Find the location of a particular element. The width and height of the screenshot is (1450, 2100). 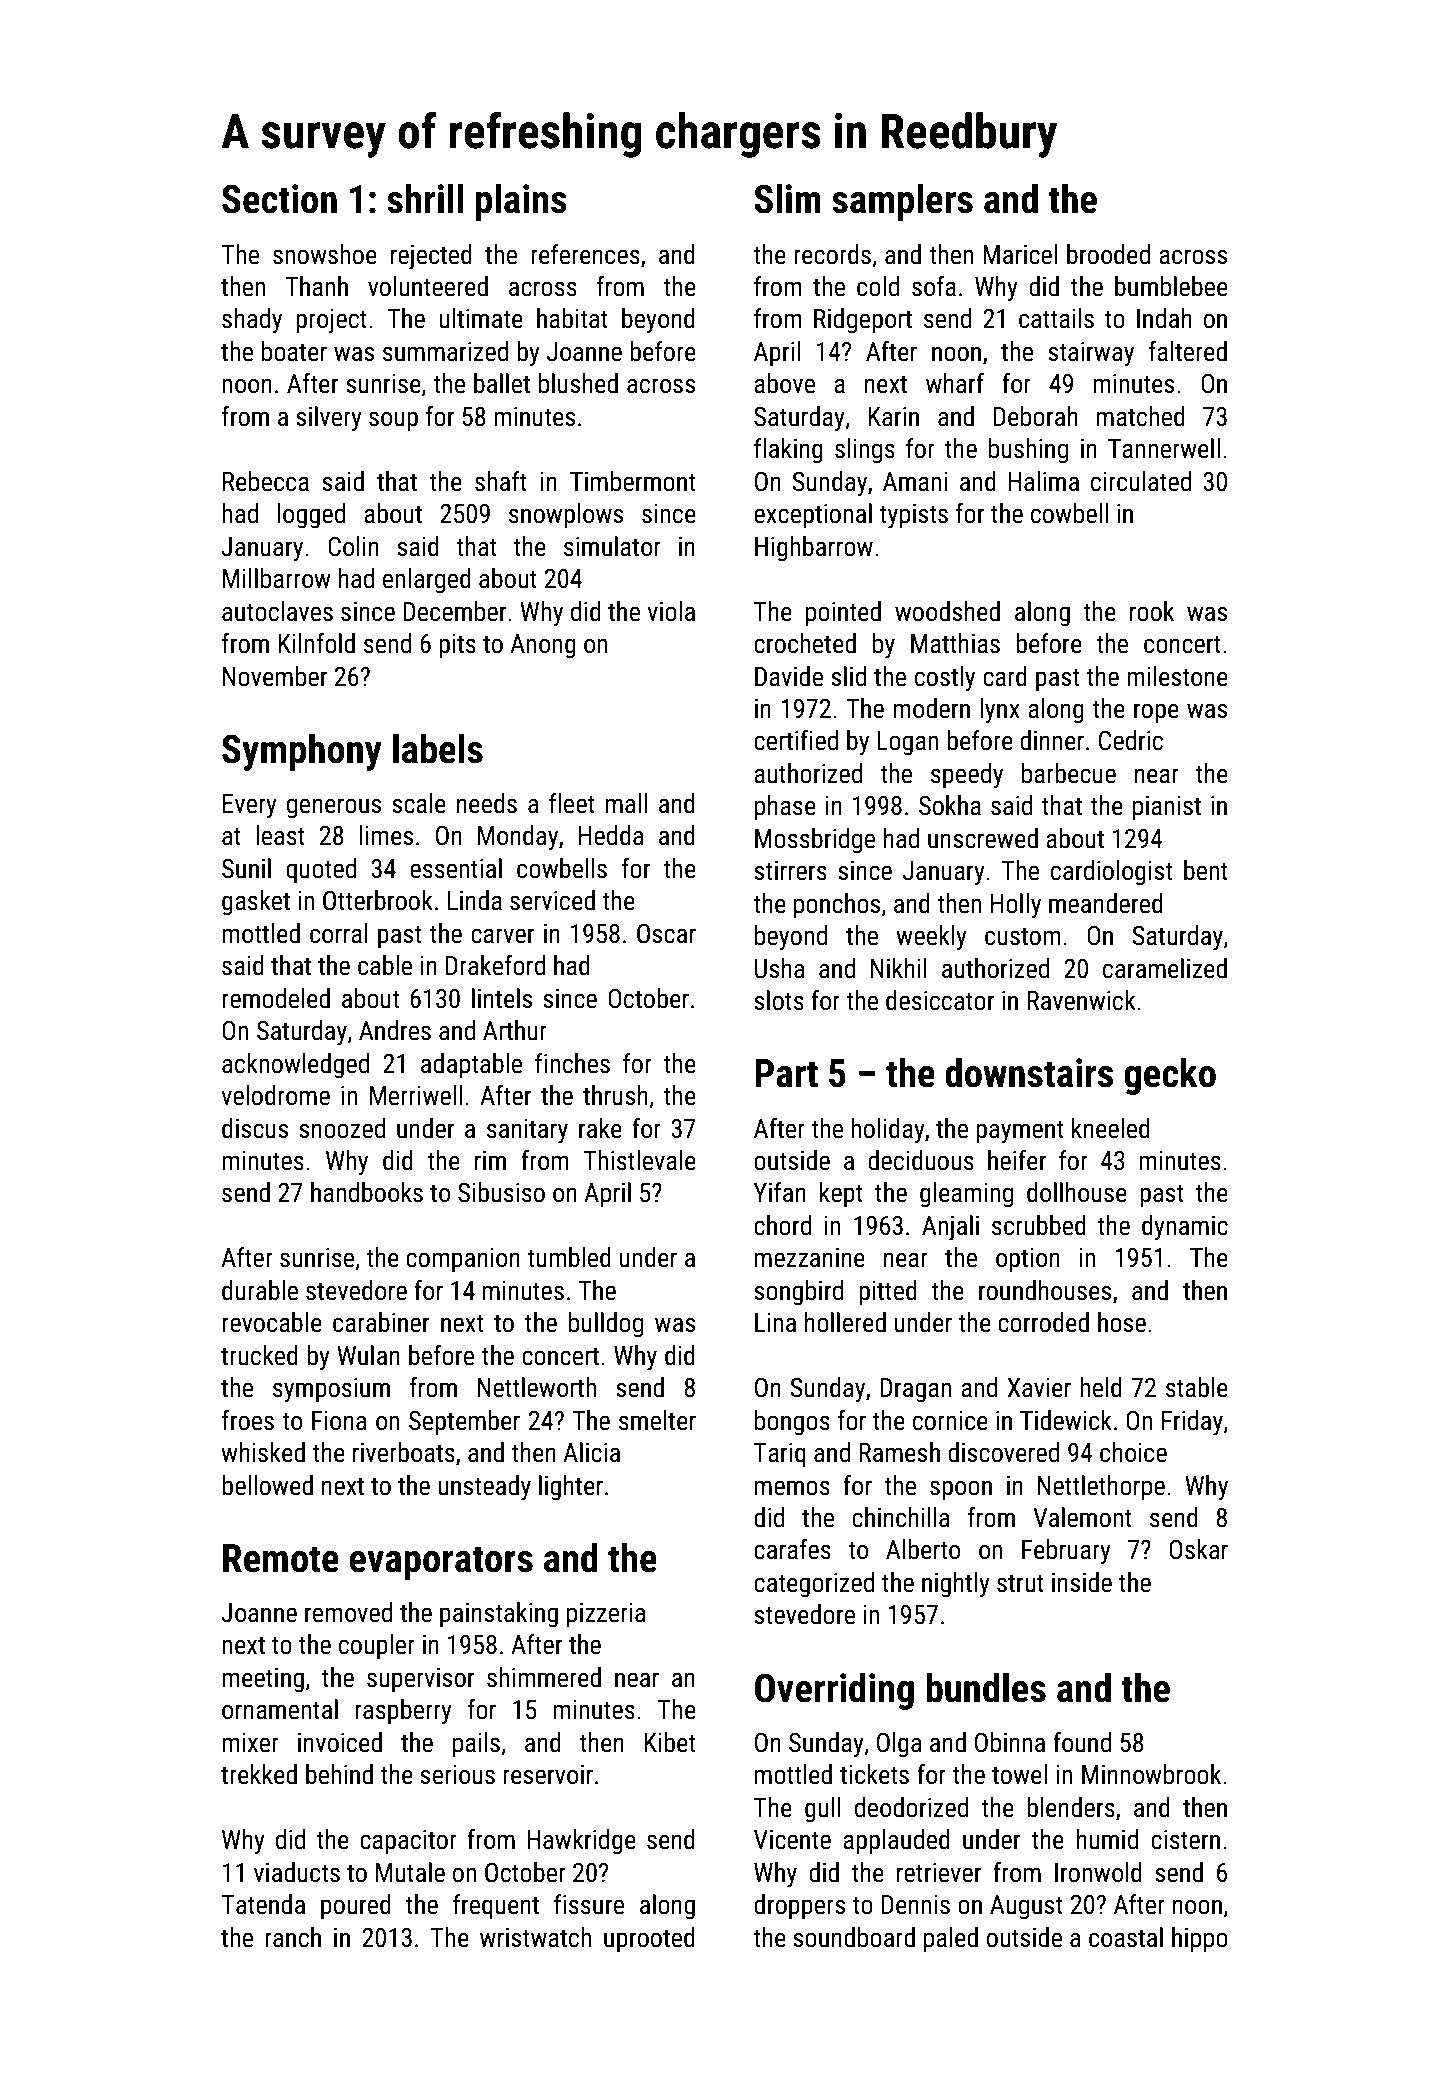

above is located at coordinates (784, 383).
